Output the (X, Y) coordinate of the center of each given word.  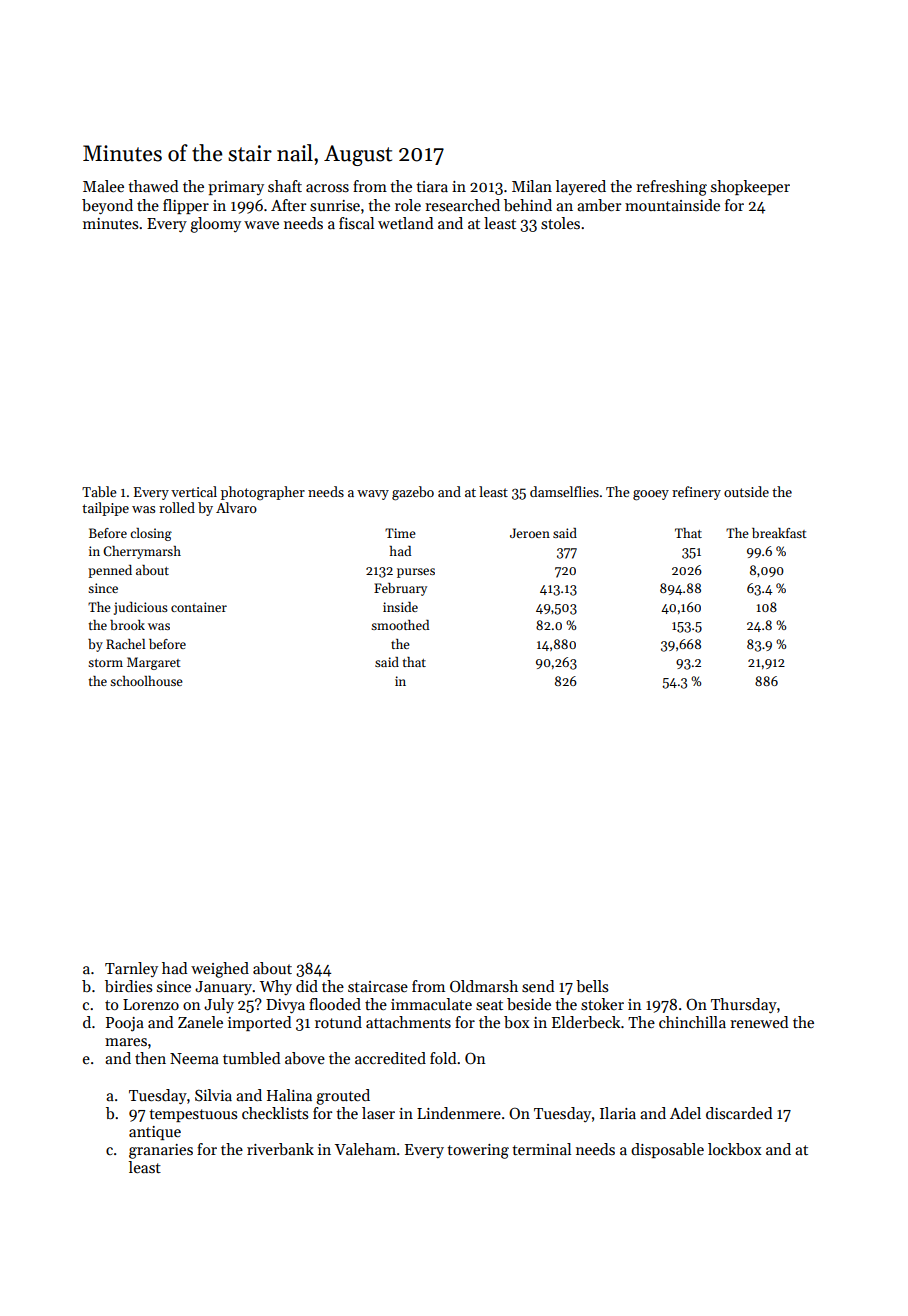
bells (592, 986)
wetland (405, 223)
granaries (161, 1151)
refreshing (671, 188)
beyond (107, 207)
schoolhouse (146, 681)
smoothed (400, 625)
